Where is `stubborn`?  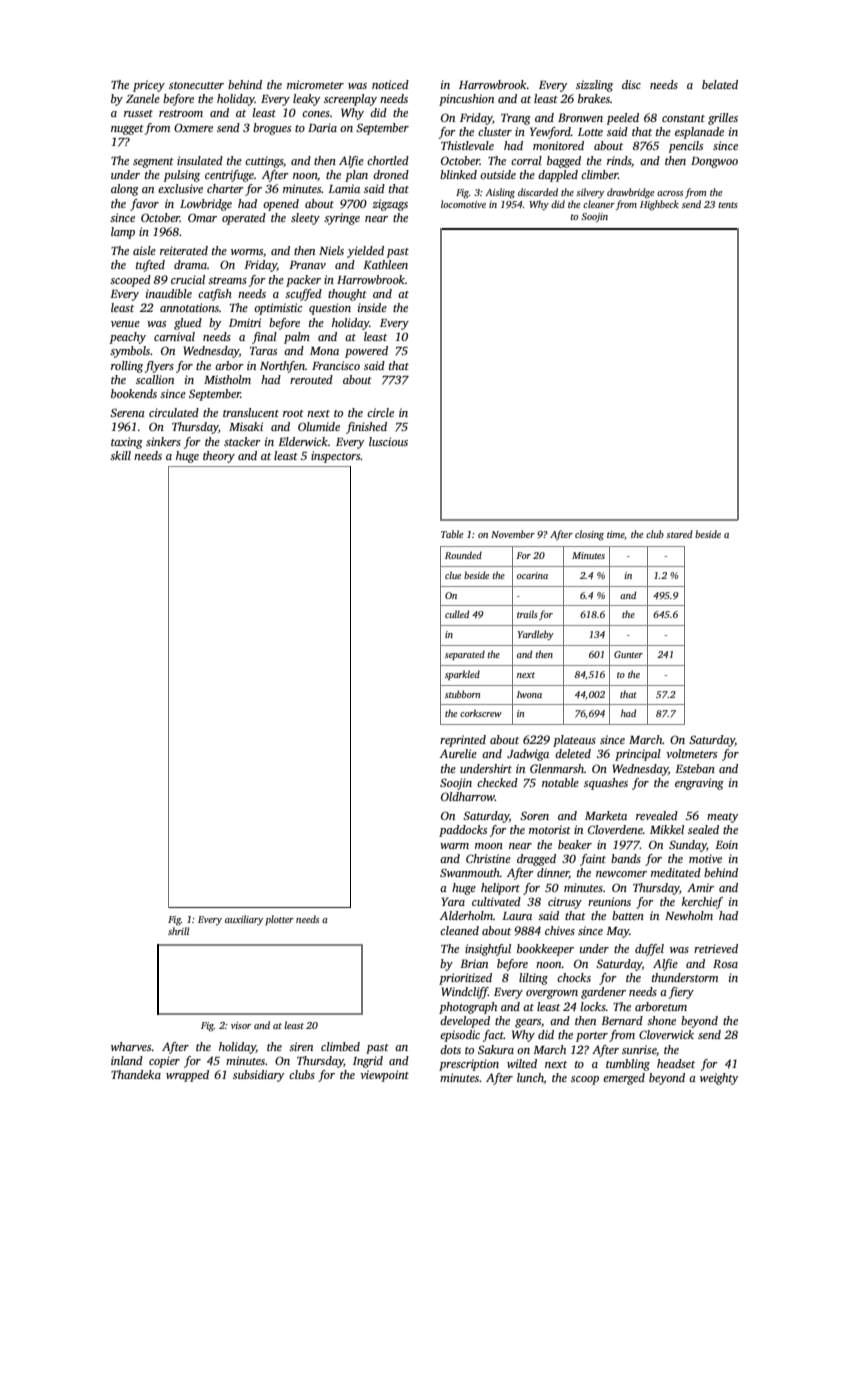 stubborn is located at coordinates (463, 694).
